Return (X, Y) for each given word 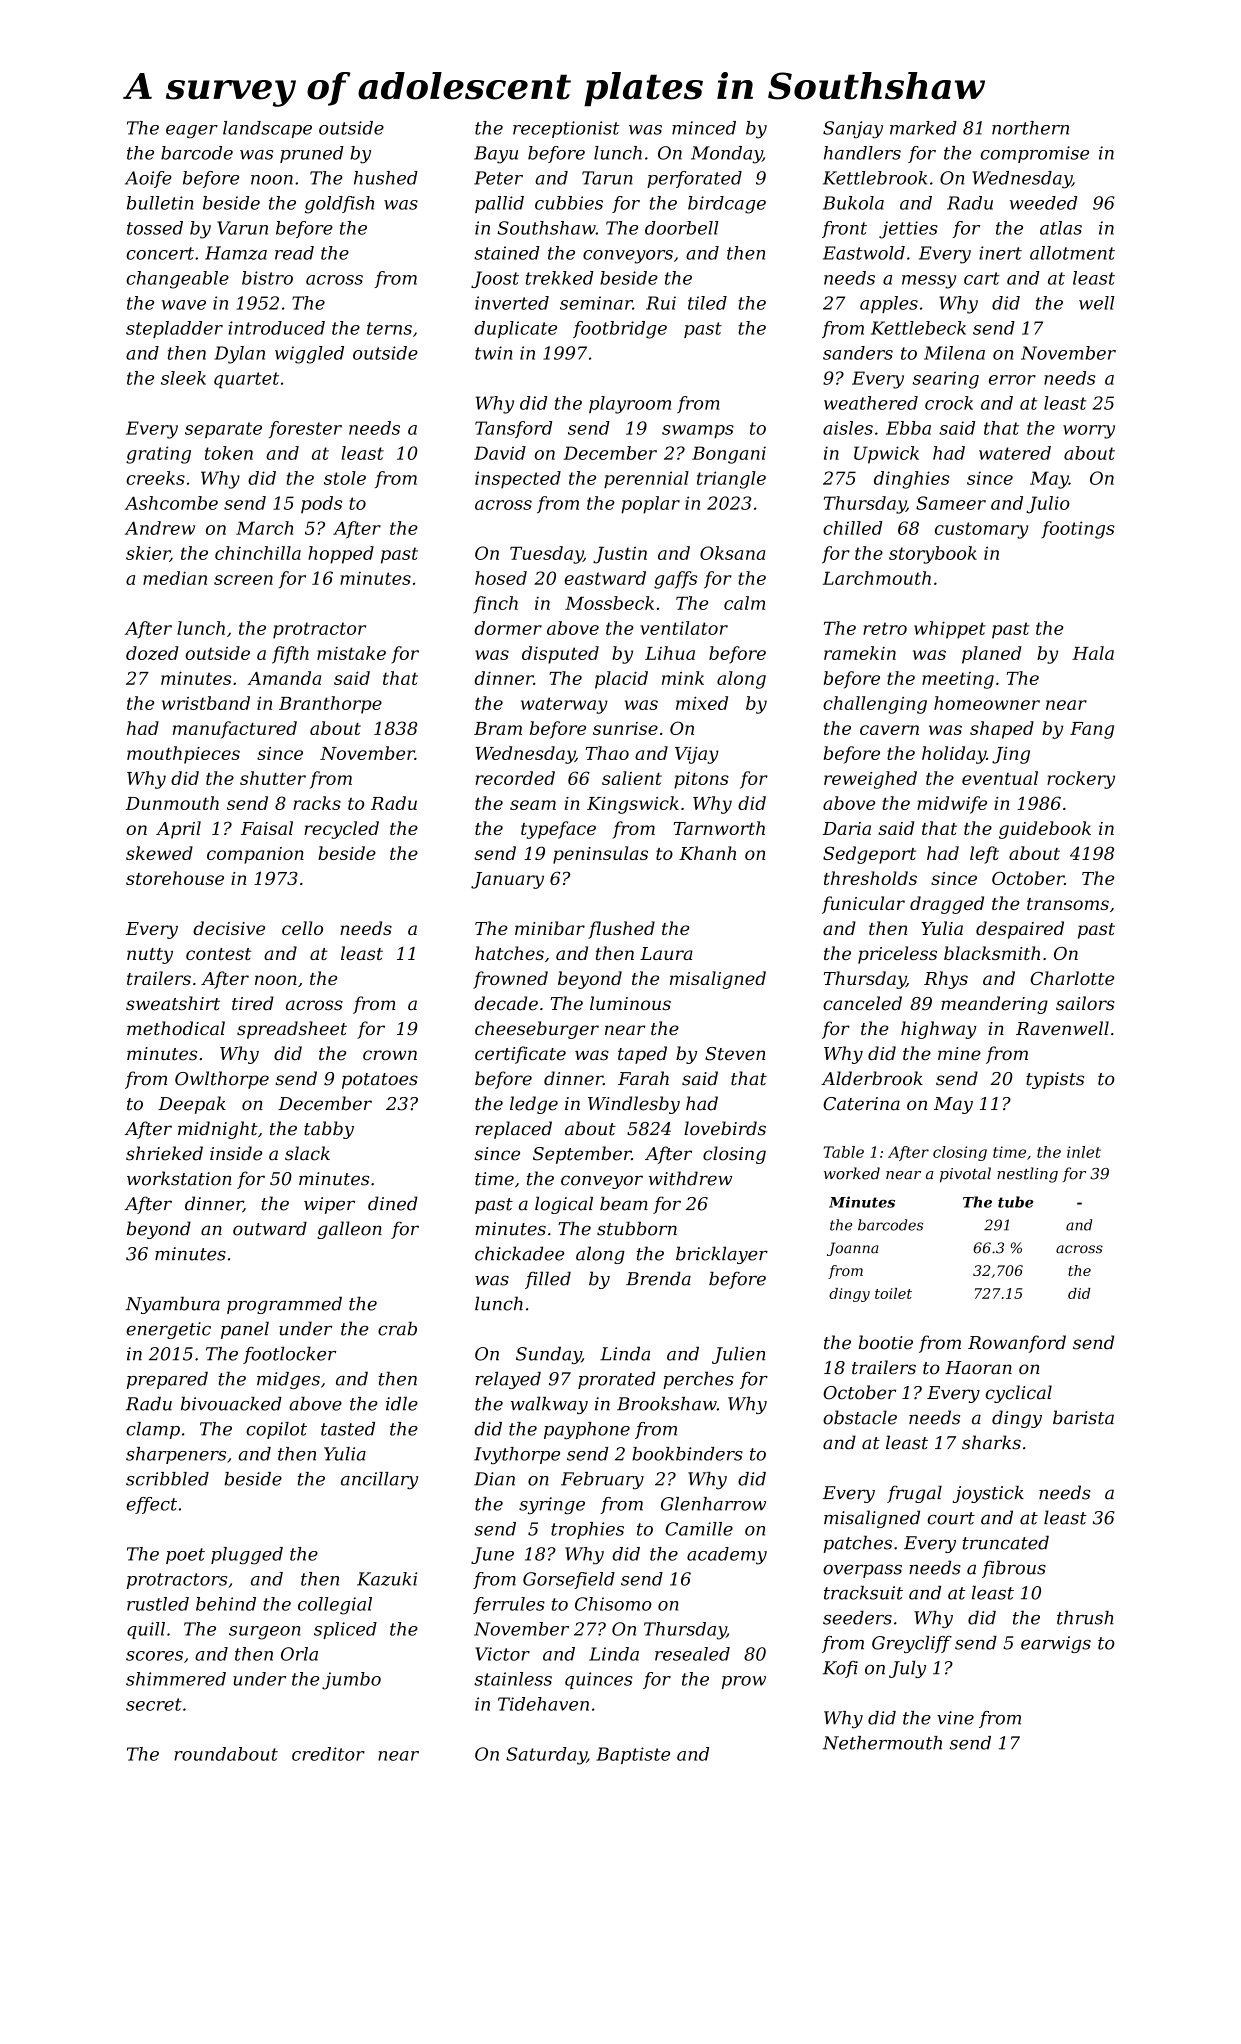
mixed (702, 703)
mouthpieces (183, 755)
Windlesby (634, 1105)
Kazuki (387, 1579)
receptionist (566, 129)
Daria (846, 828)
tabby (329, 1130)
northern (1030, 128)
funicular (863, 905)
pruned (312, 154)
